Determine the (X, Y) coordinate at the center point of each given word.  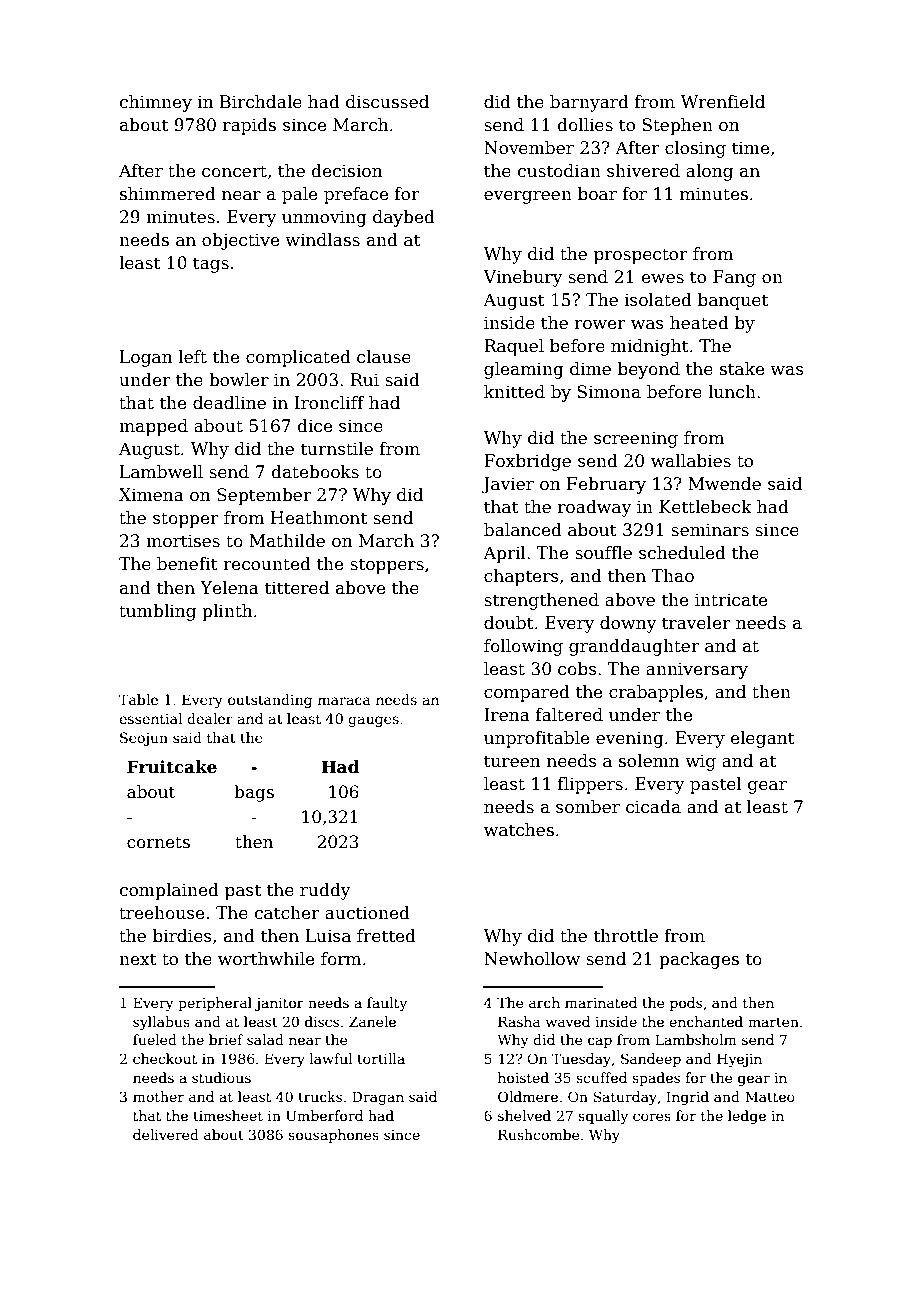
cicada (653, 807)
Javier (508, 485)
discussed (387, 102)
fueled (155, 1039)
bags (254, 793)
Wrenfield (723, 102)
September (264, 496)
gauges (373, 721)
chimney (156, 103)
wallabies (691, 461)
